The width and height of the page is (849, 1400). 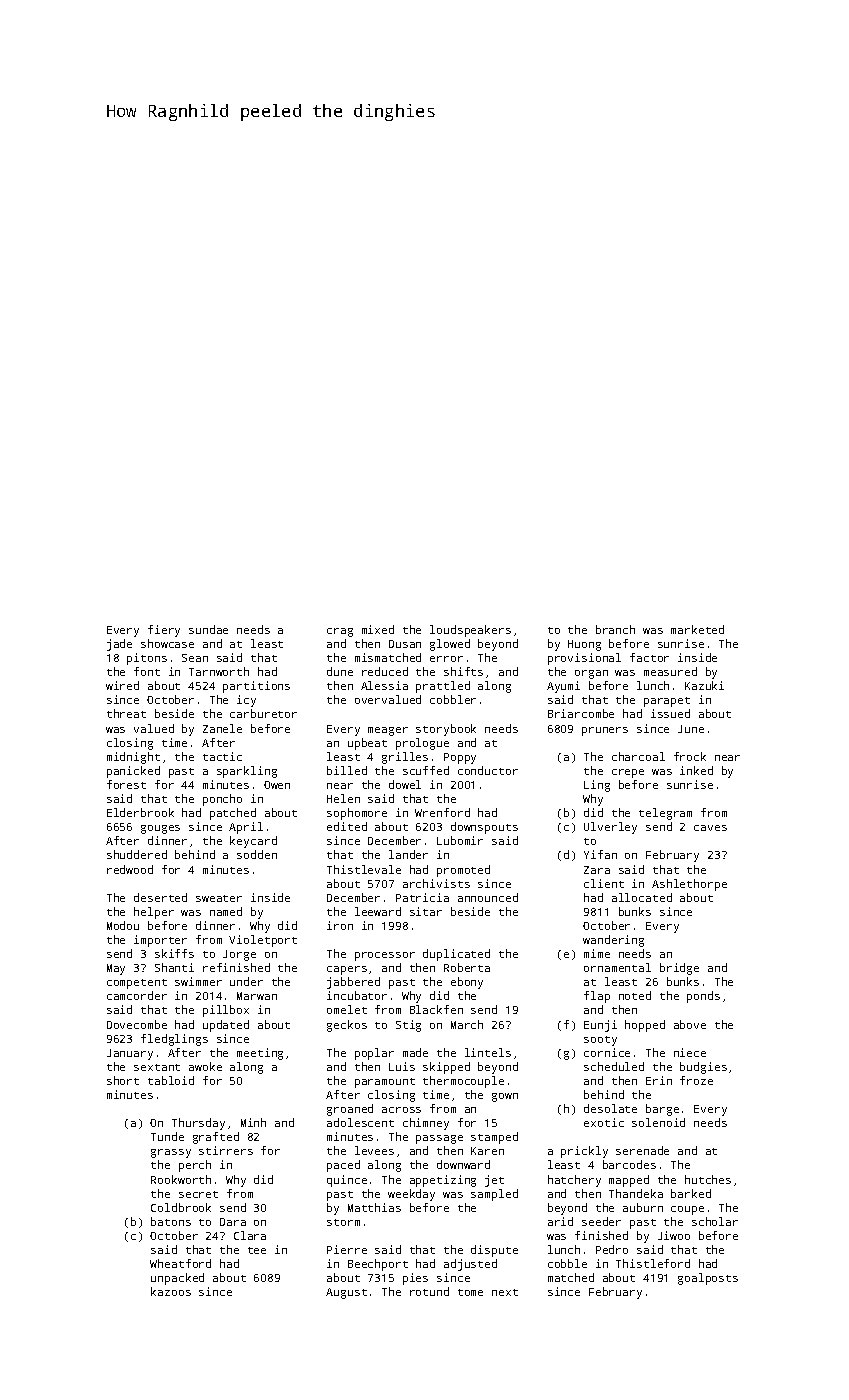 What do you see at coordinates (402, 1066) in the page?
I see `Luis` at bounding box center [402, 1066].
